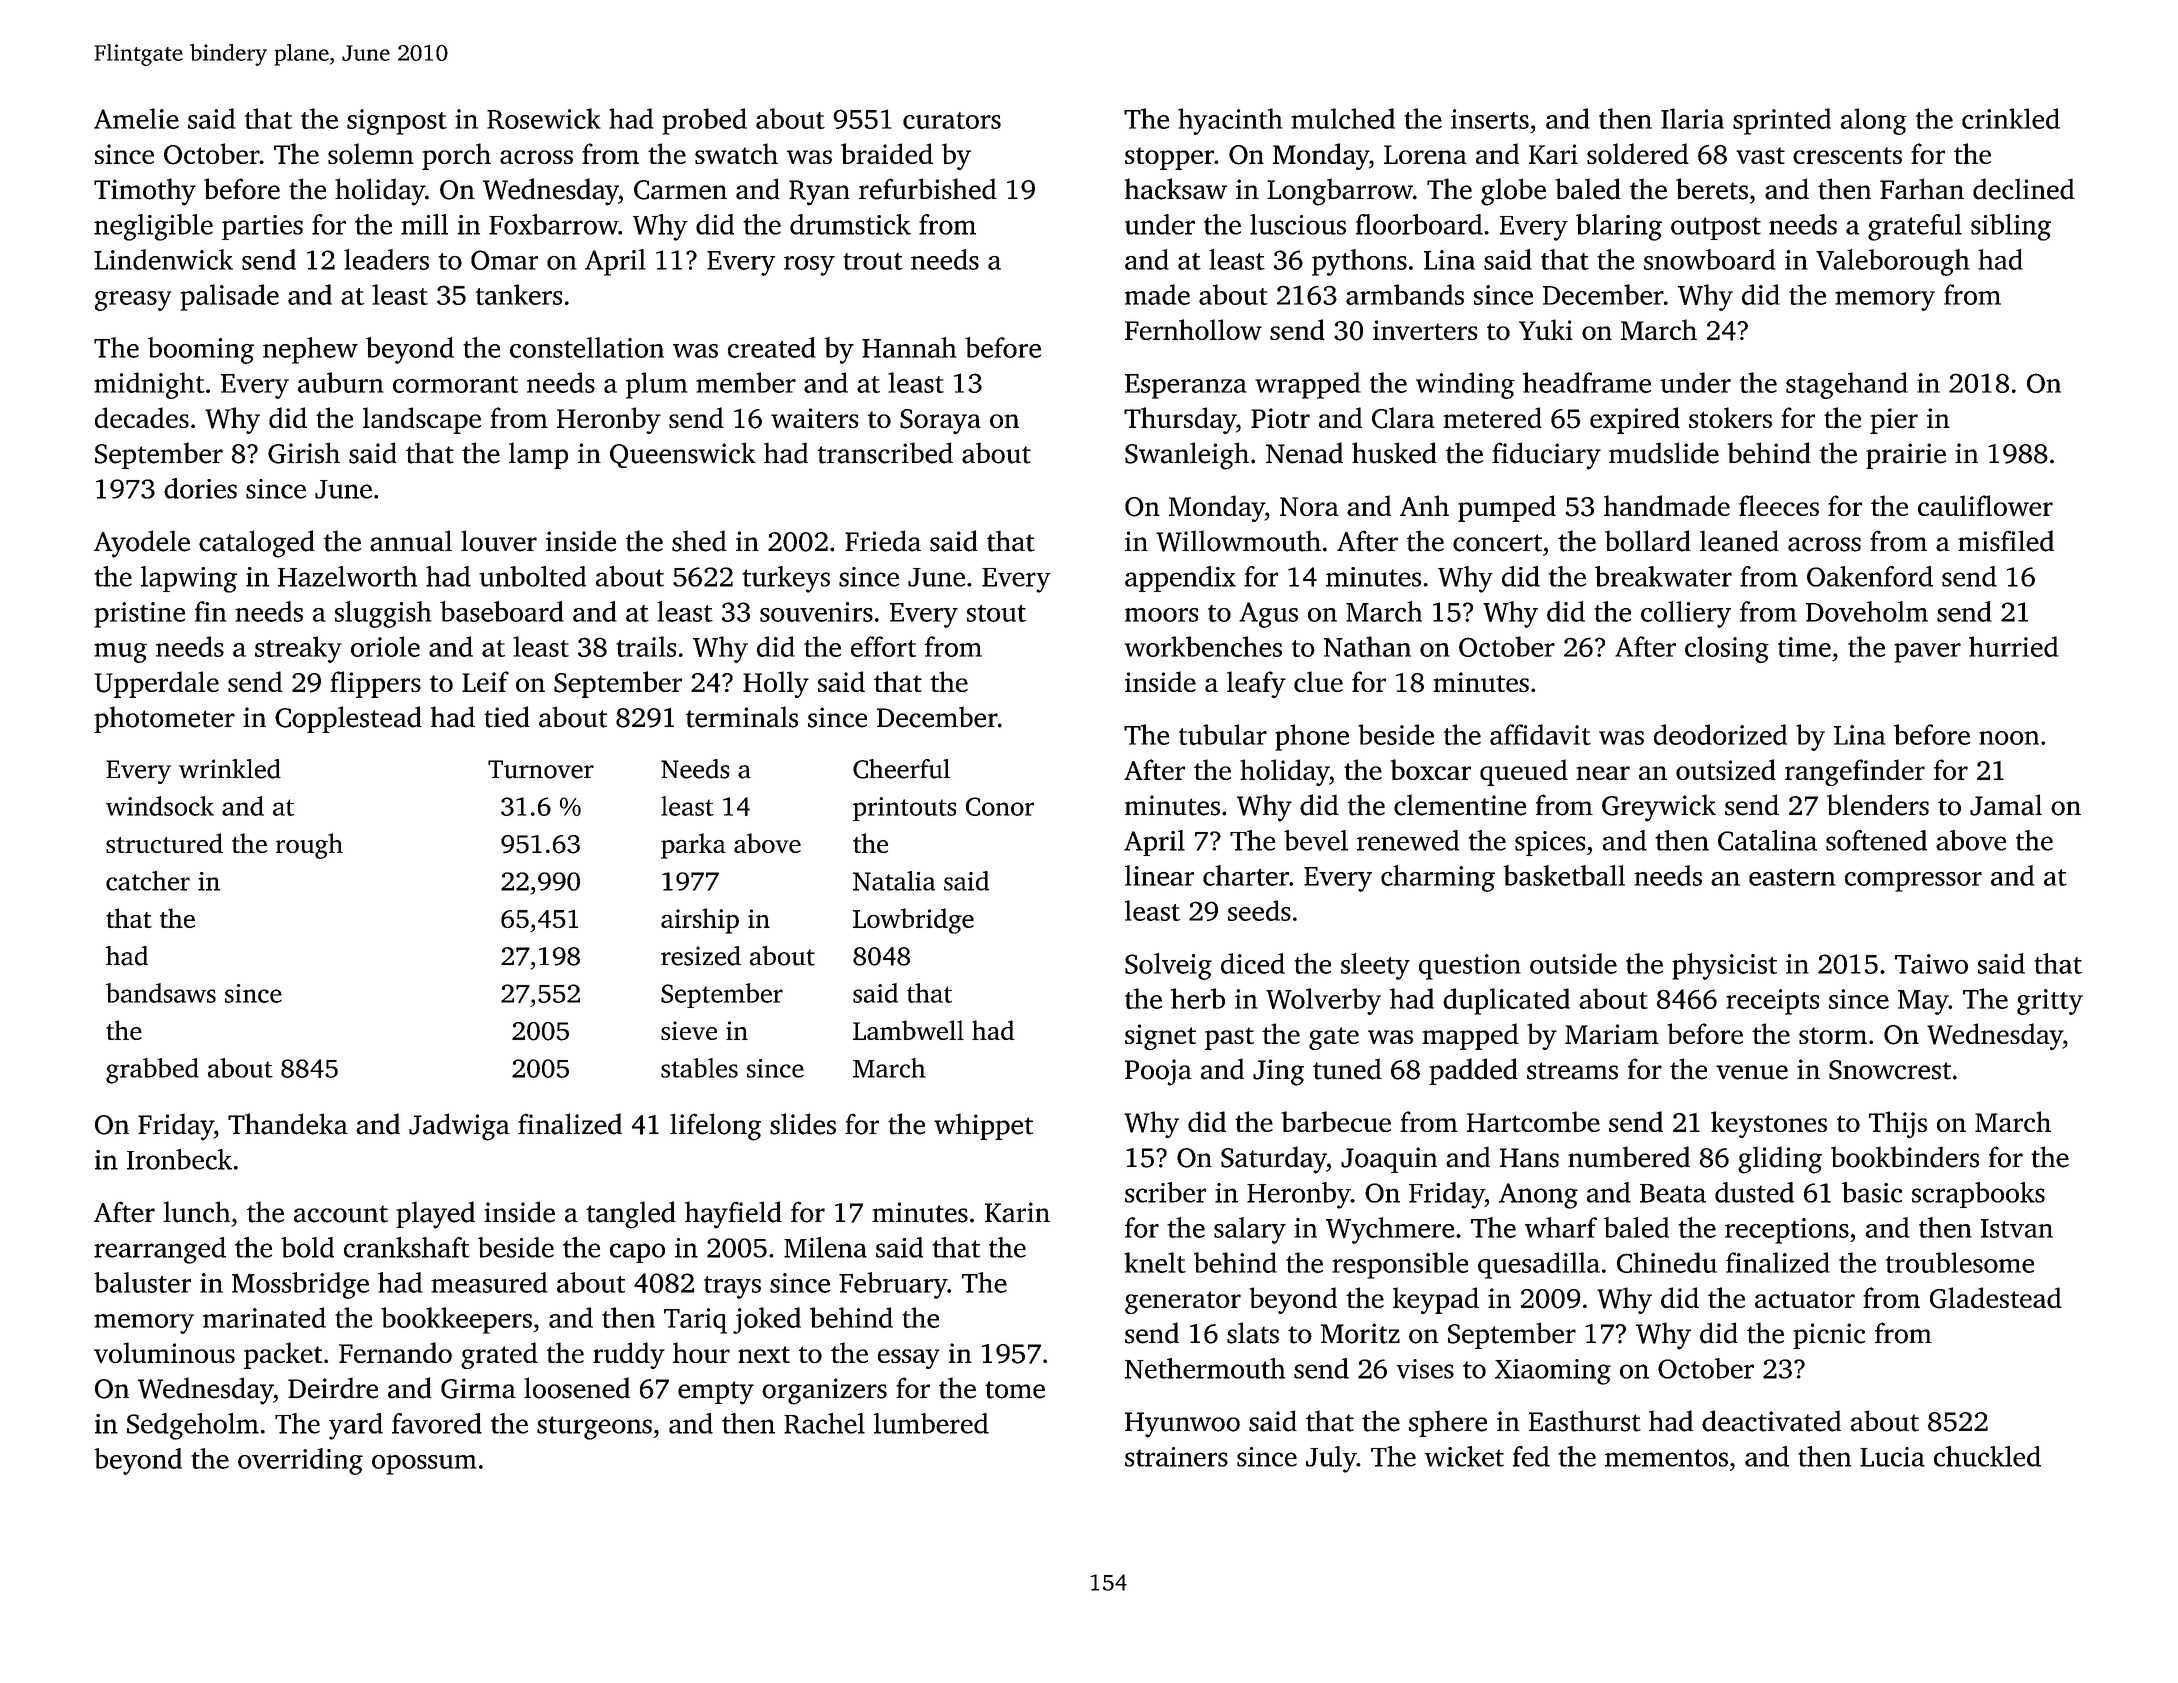 Image resolution: width=2178 pixels, height=1683 pixels. Describe the element at coordinates (1278, 1072) in the image. I see `Jing` at that location.
